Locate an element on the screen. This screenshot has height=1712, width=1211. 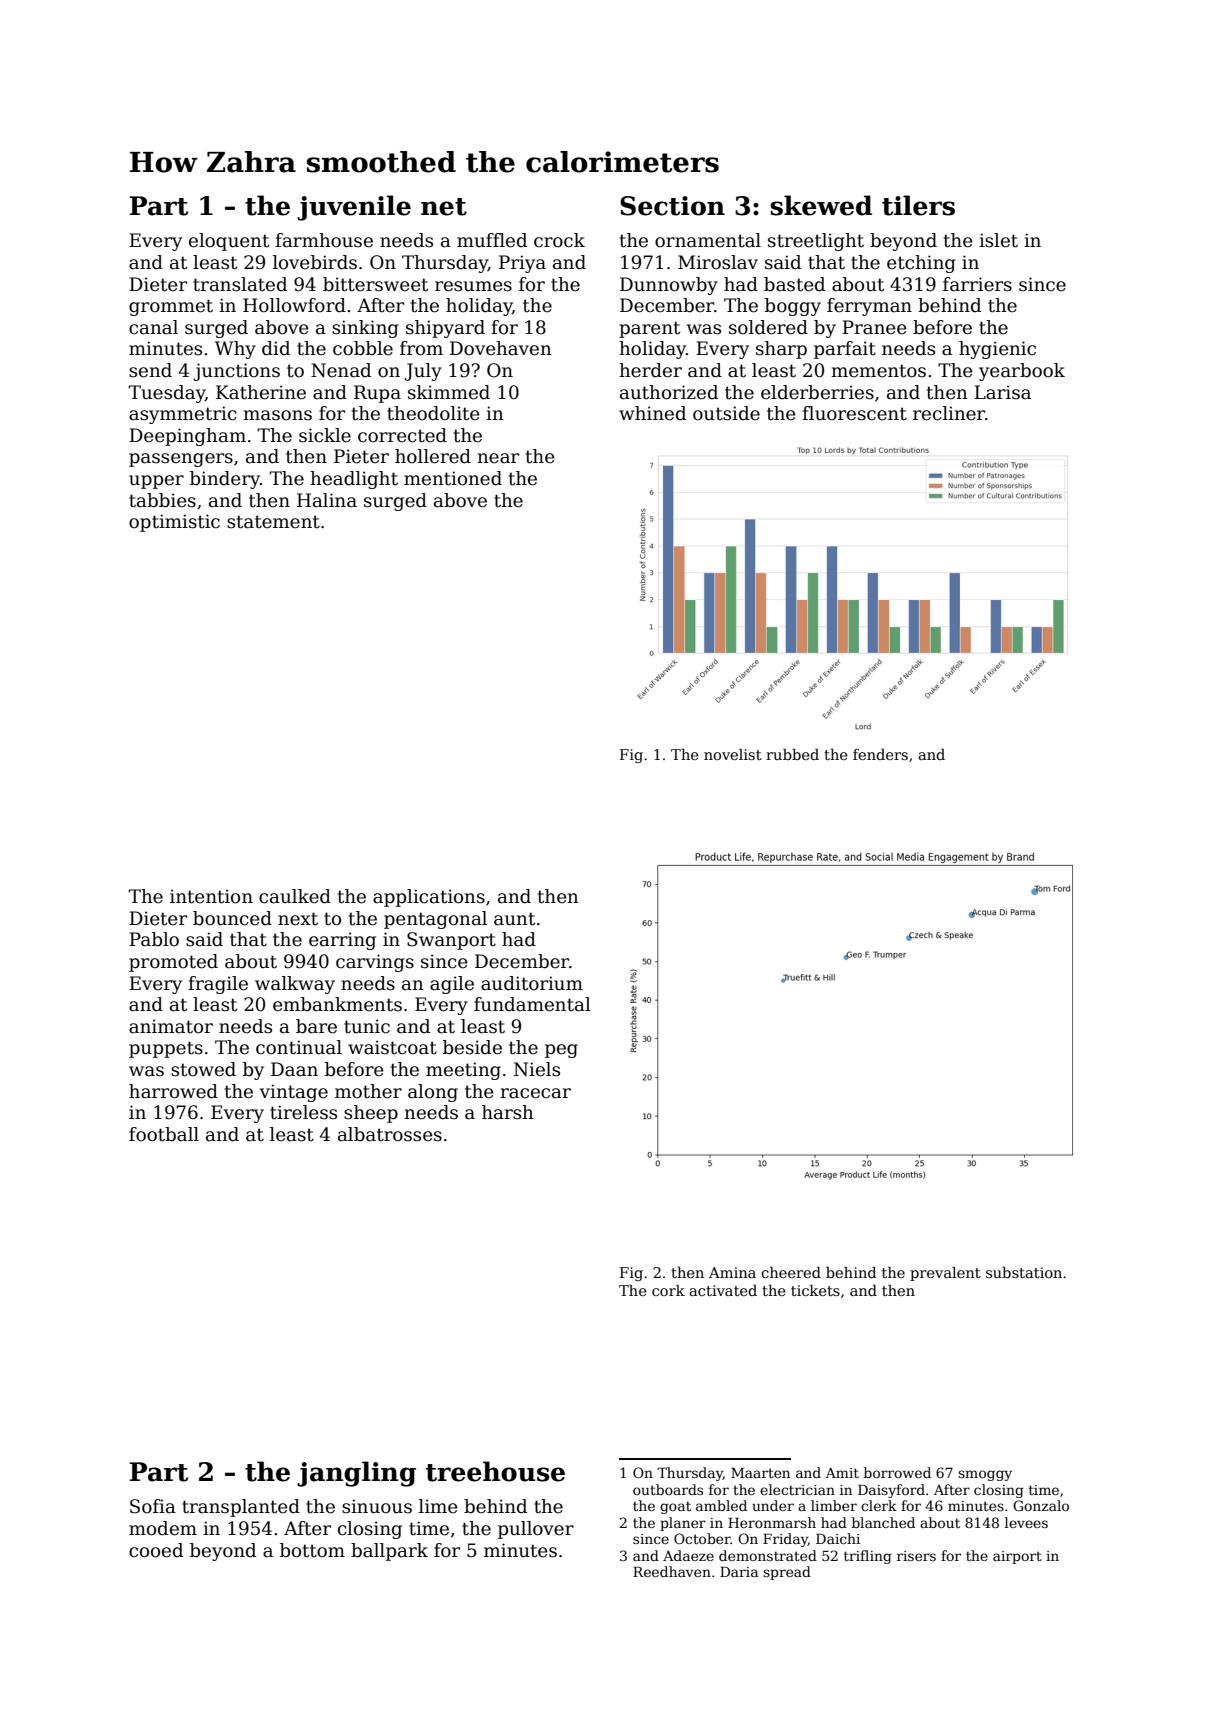
substation is located at coordinates (1024, 1272).
